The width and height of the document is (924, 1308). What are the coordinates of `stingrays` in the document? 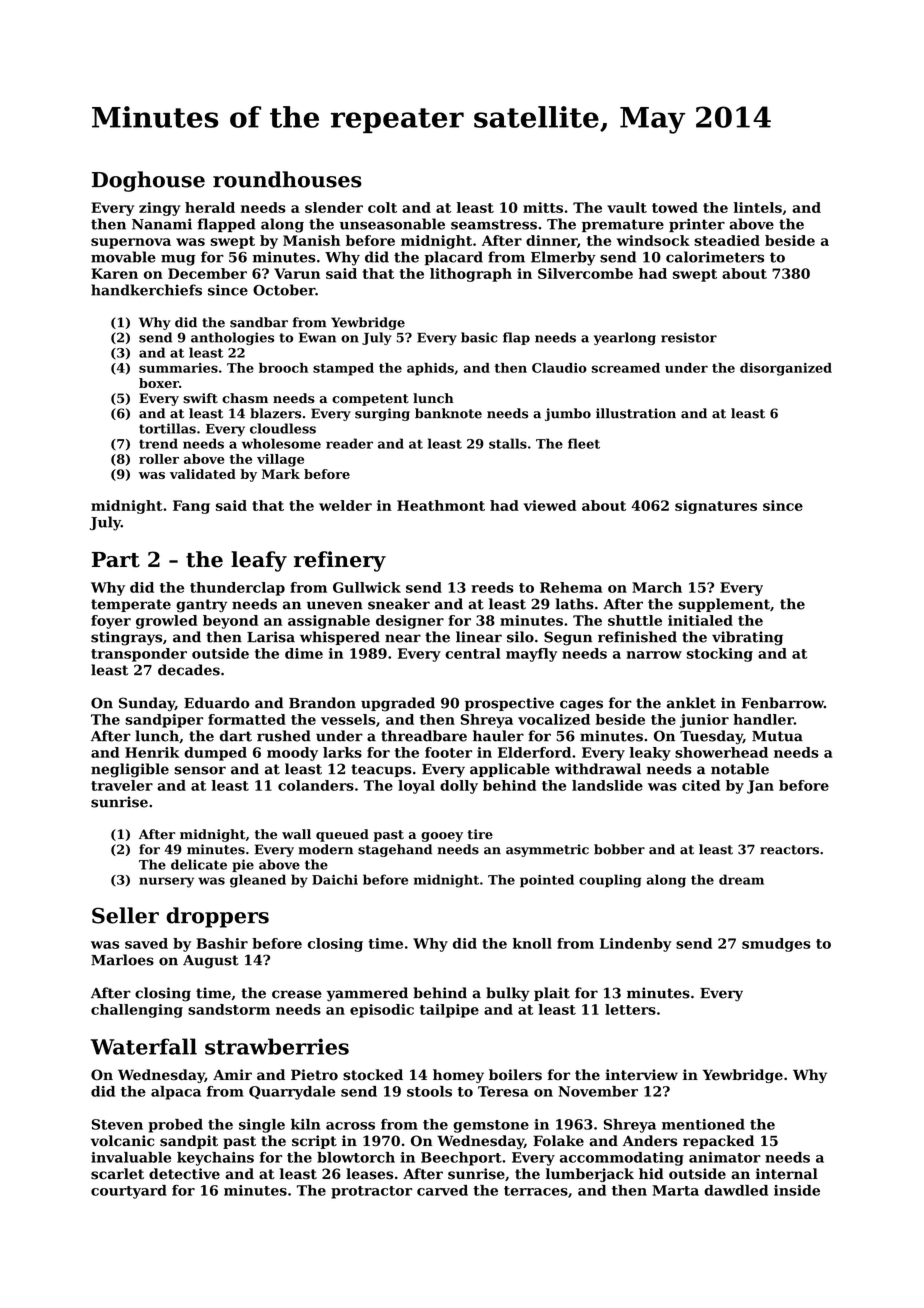 It's located at (126, 638).
